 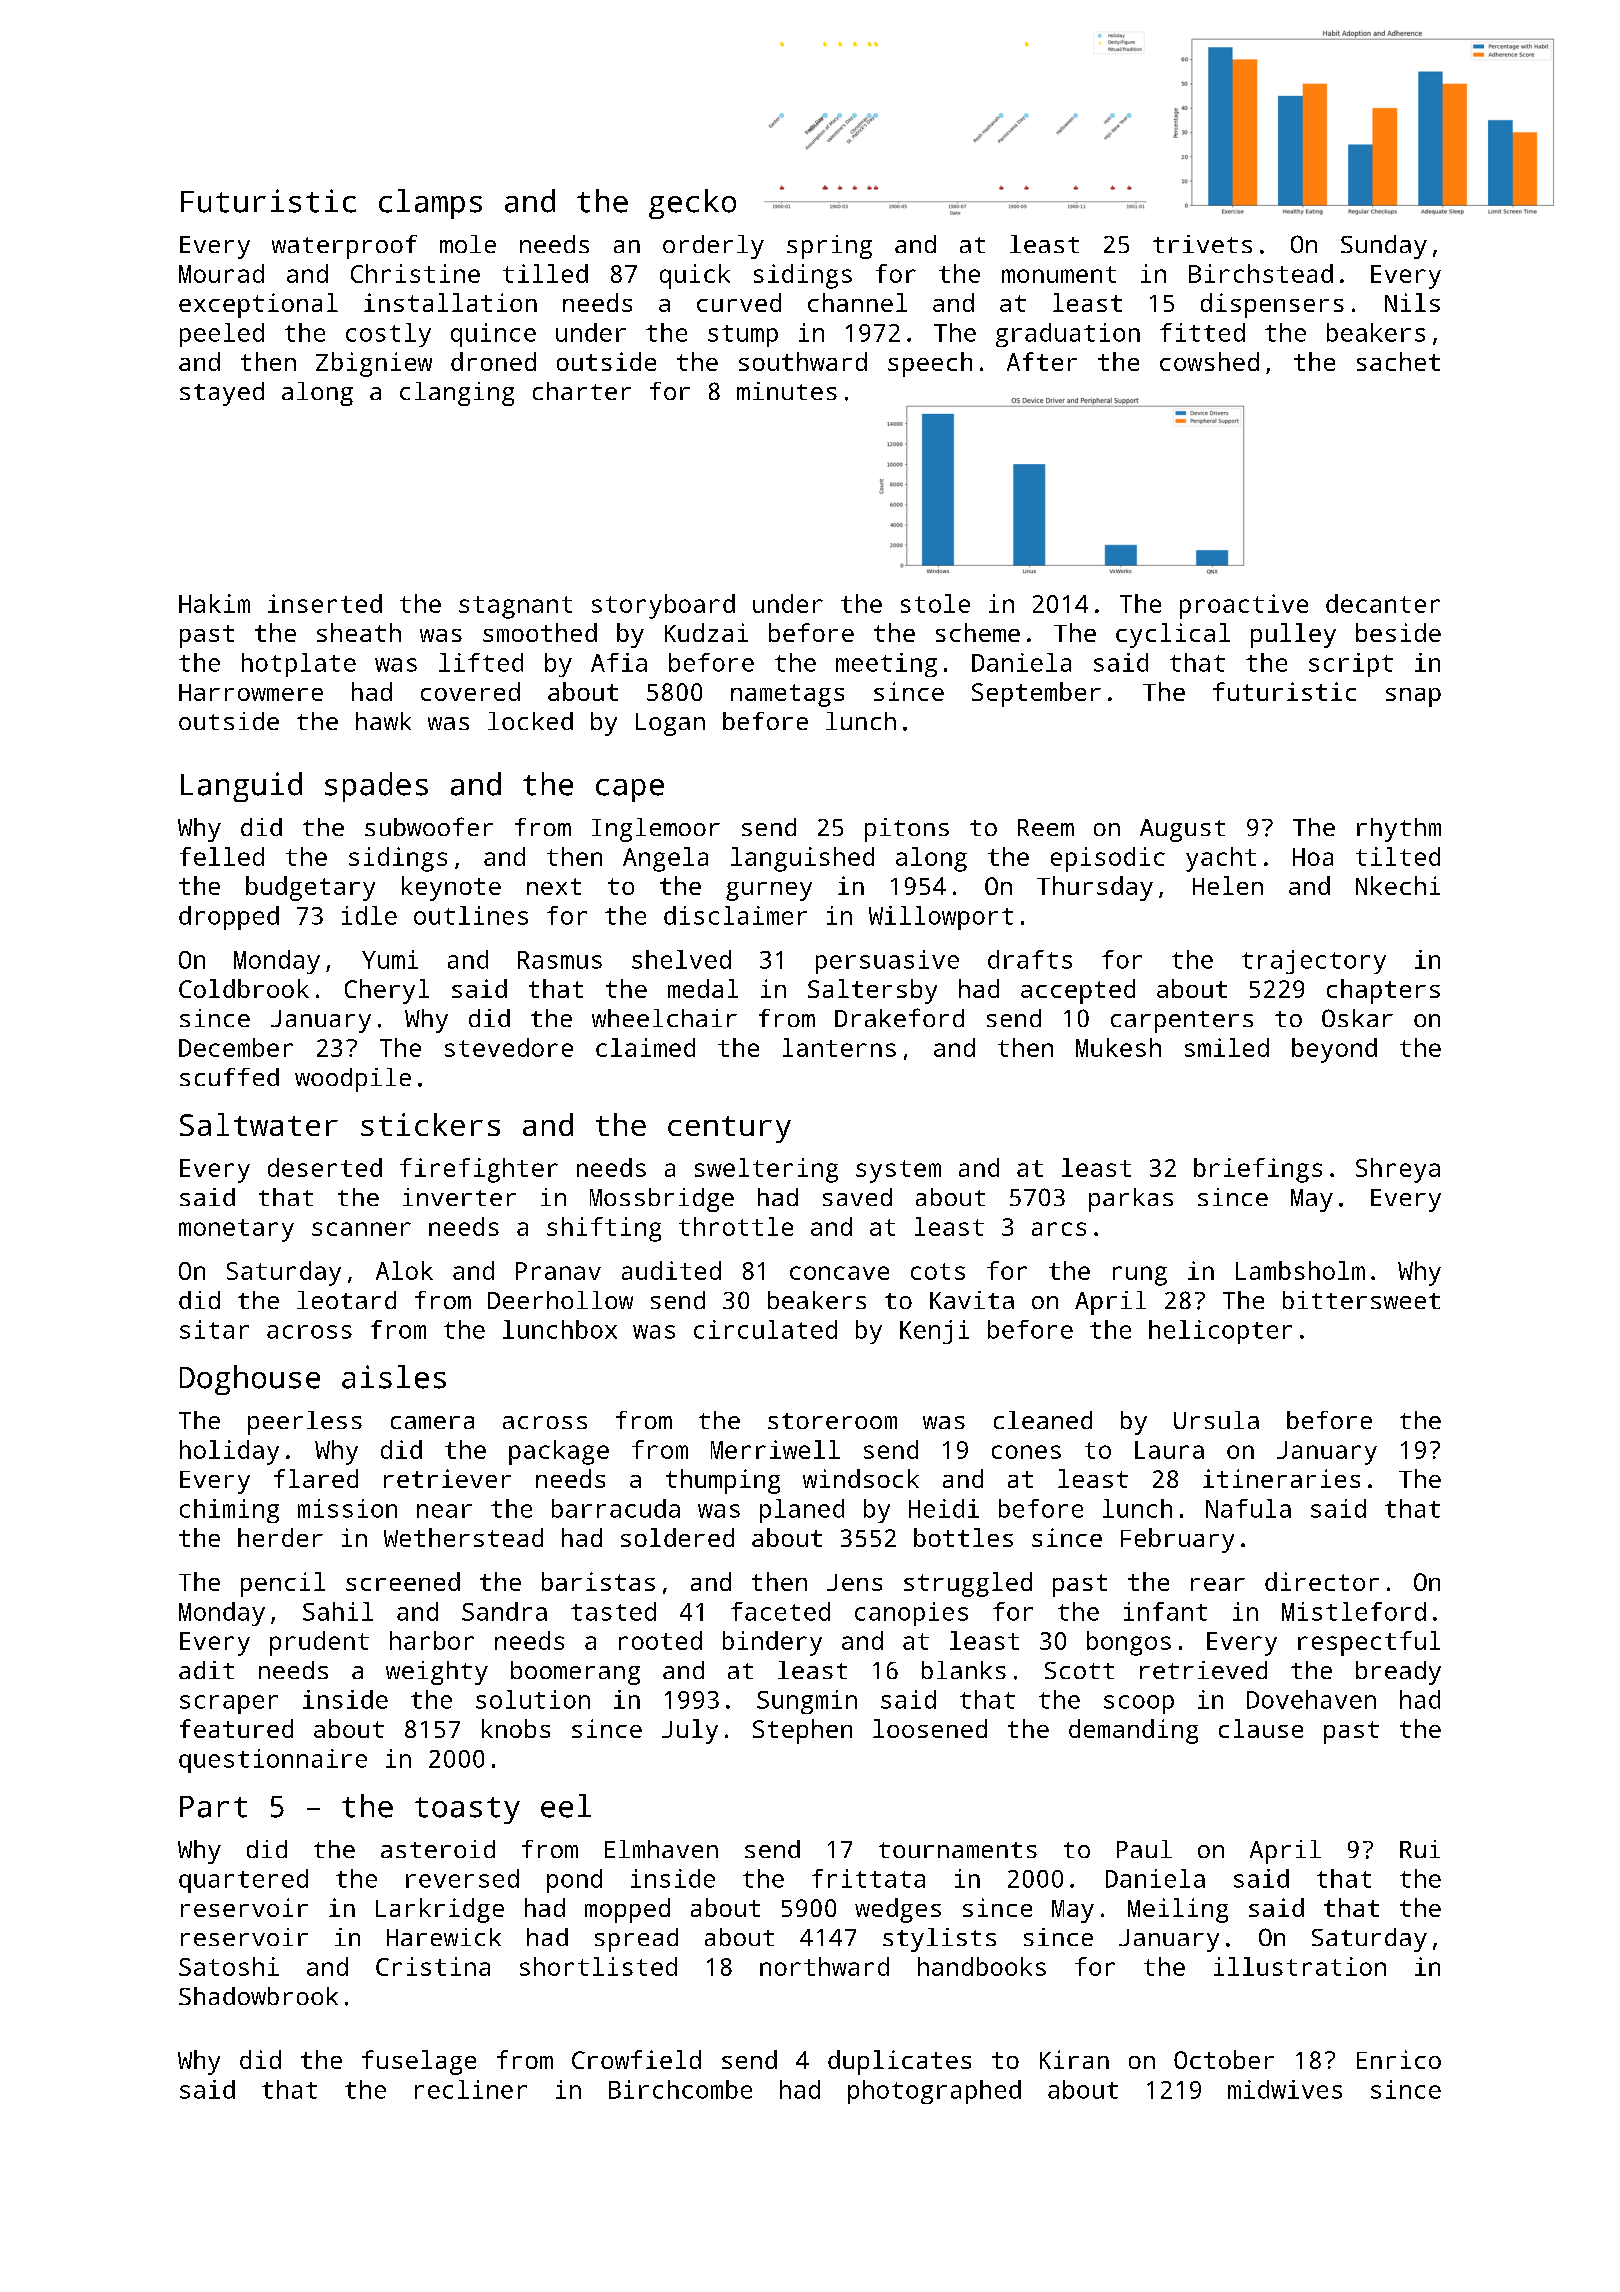 What do you see at coordinates (222, 394) in the page?
I see `stayed` at bounding box center [222, 394].
